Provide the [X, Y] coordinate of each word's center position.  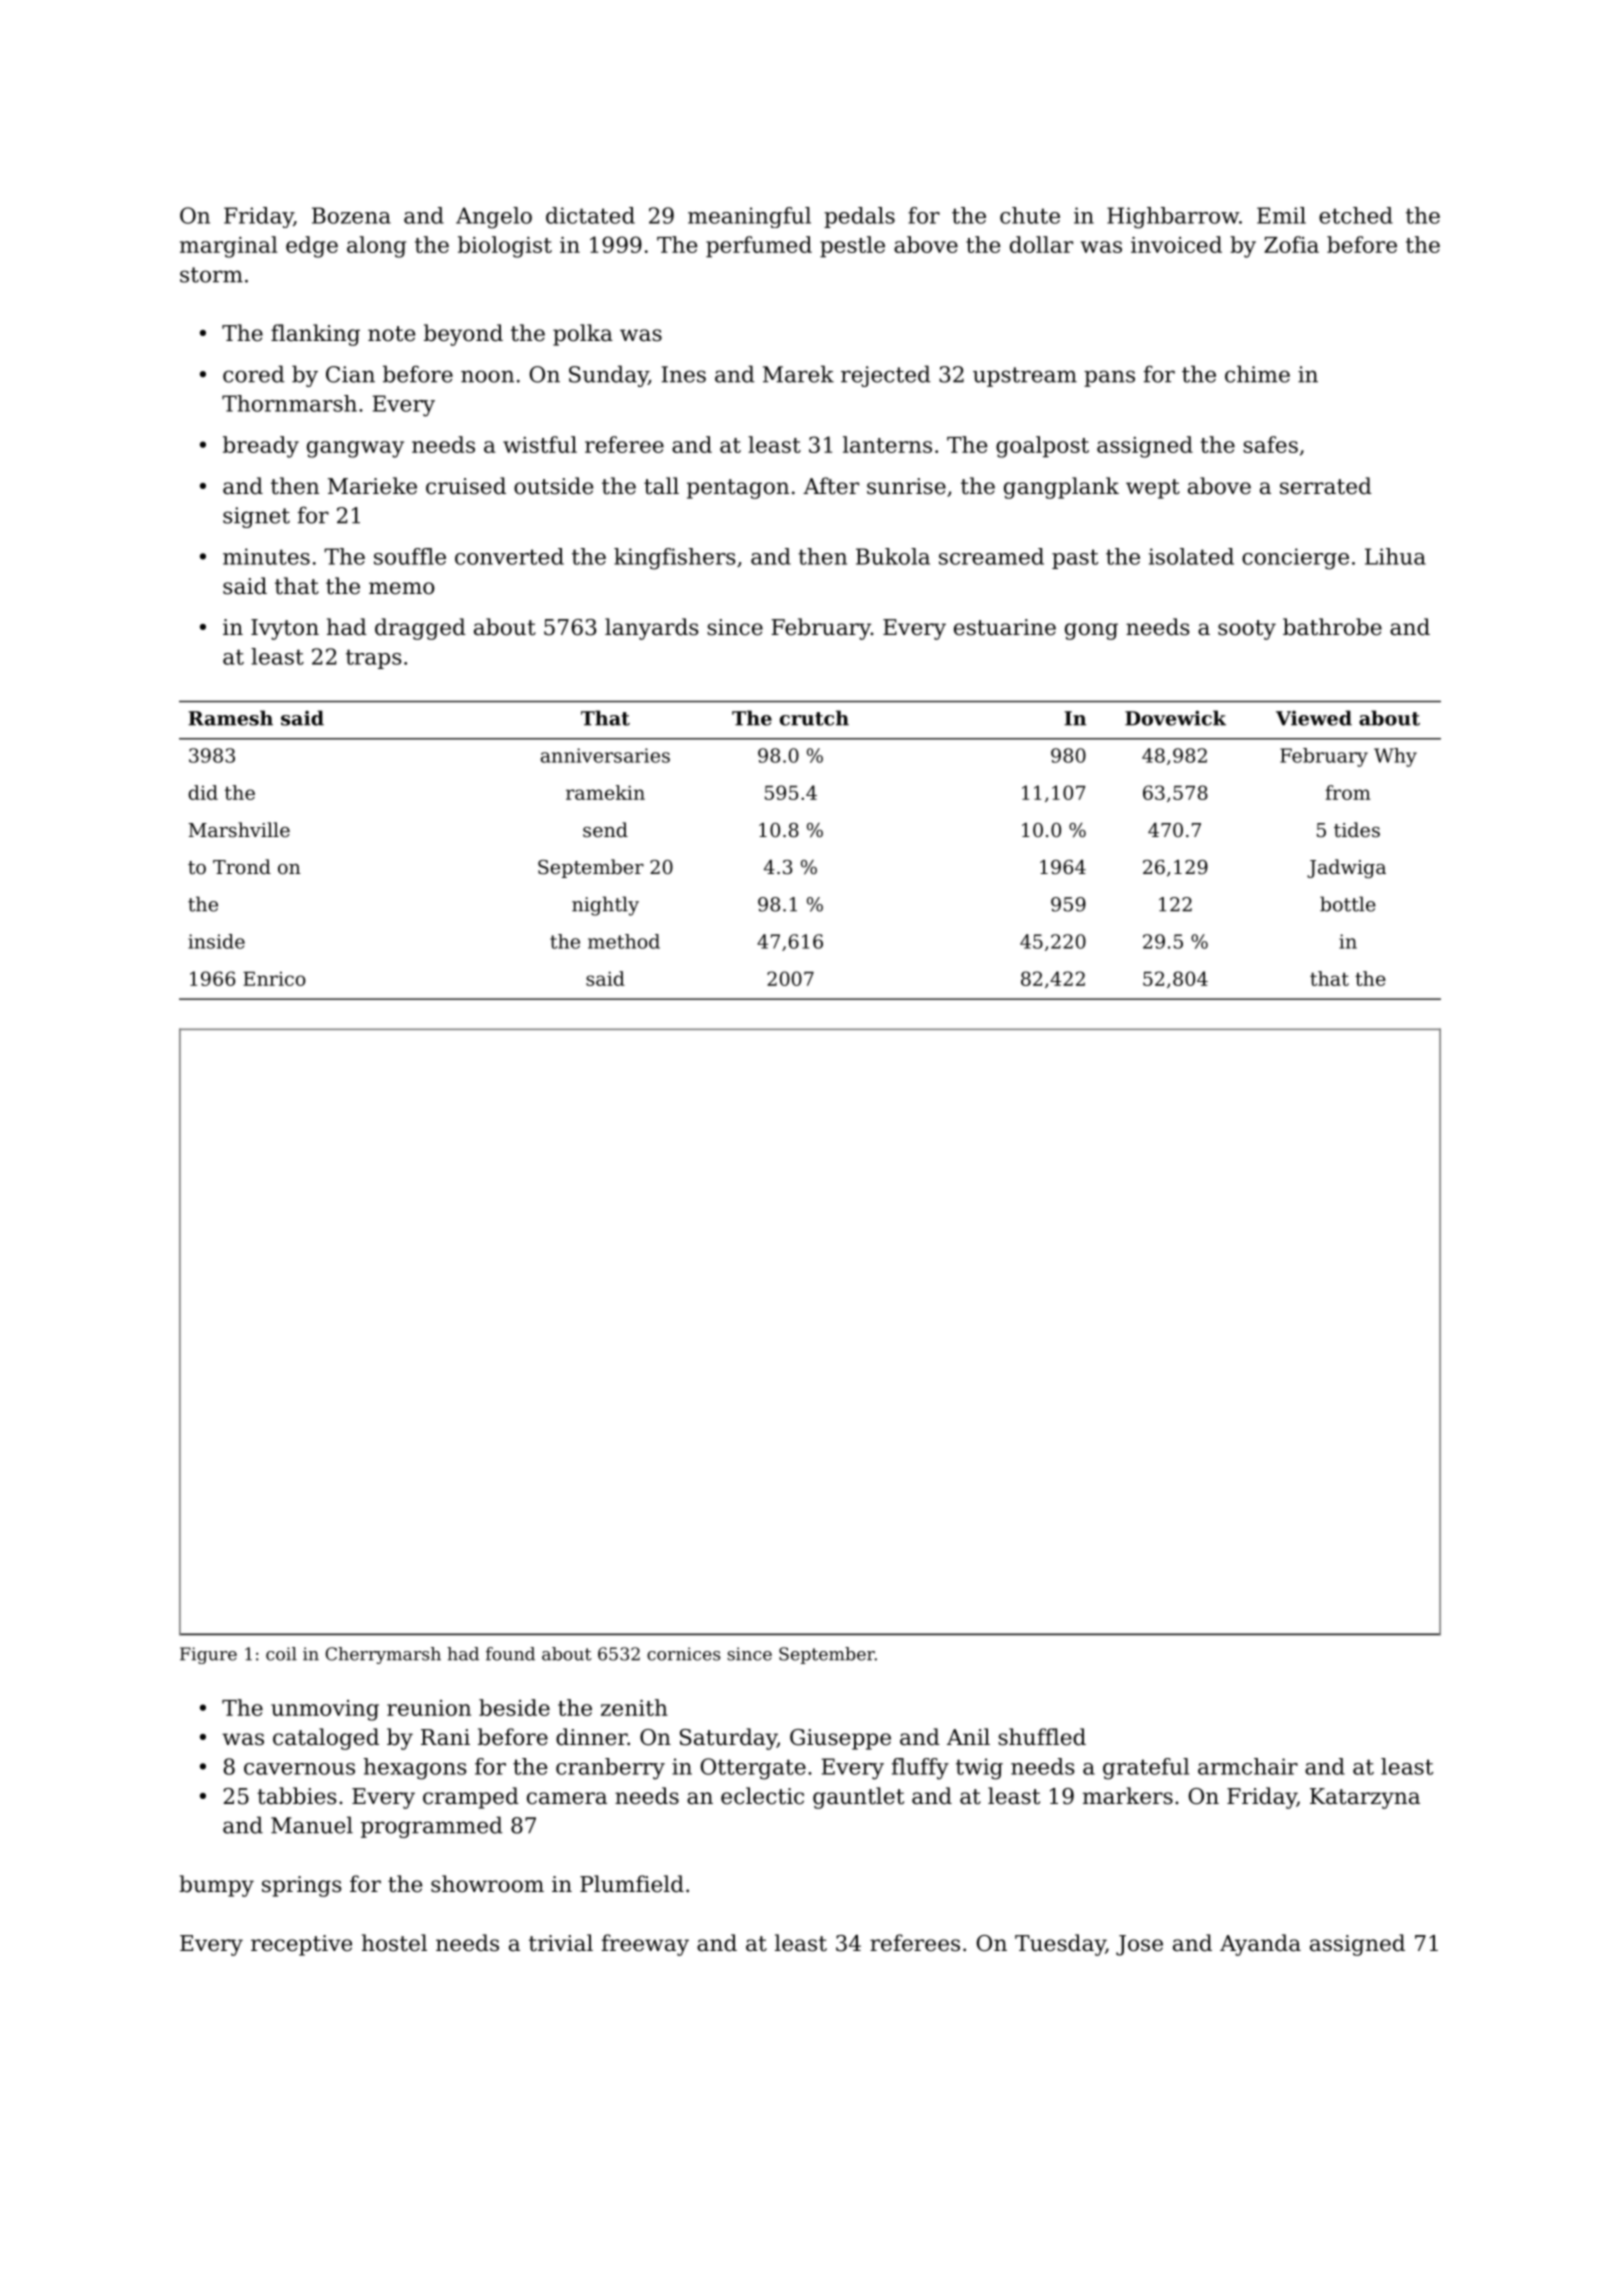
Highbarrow [1173, 218]
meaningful [749, 217]
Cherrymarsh [383, 1655]
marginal [228, 247]
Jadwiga [1346, 868]
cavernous [299, 1769]
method [624, 941]
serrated [1326, 486]
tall [661, 486]
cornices [683, 1654]
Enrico [274, 979]
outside [553, 486]
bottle [1348, 904]
